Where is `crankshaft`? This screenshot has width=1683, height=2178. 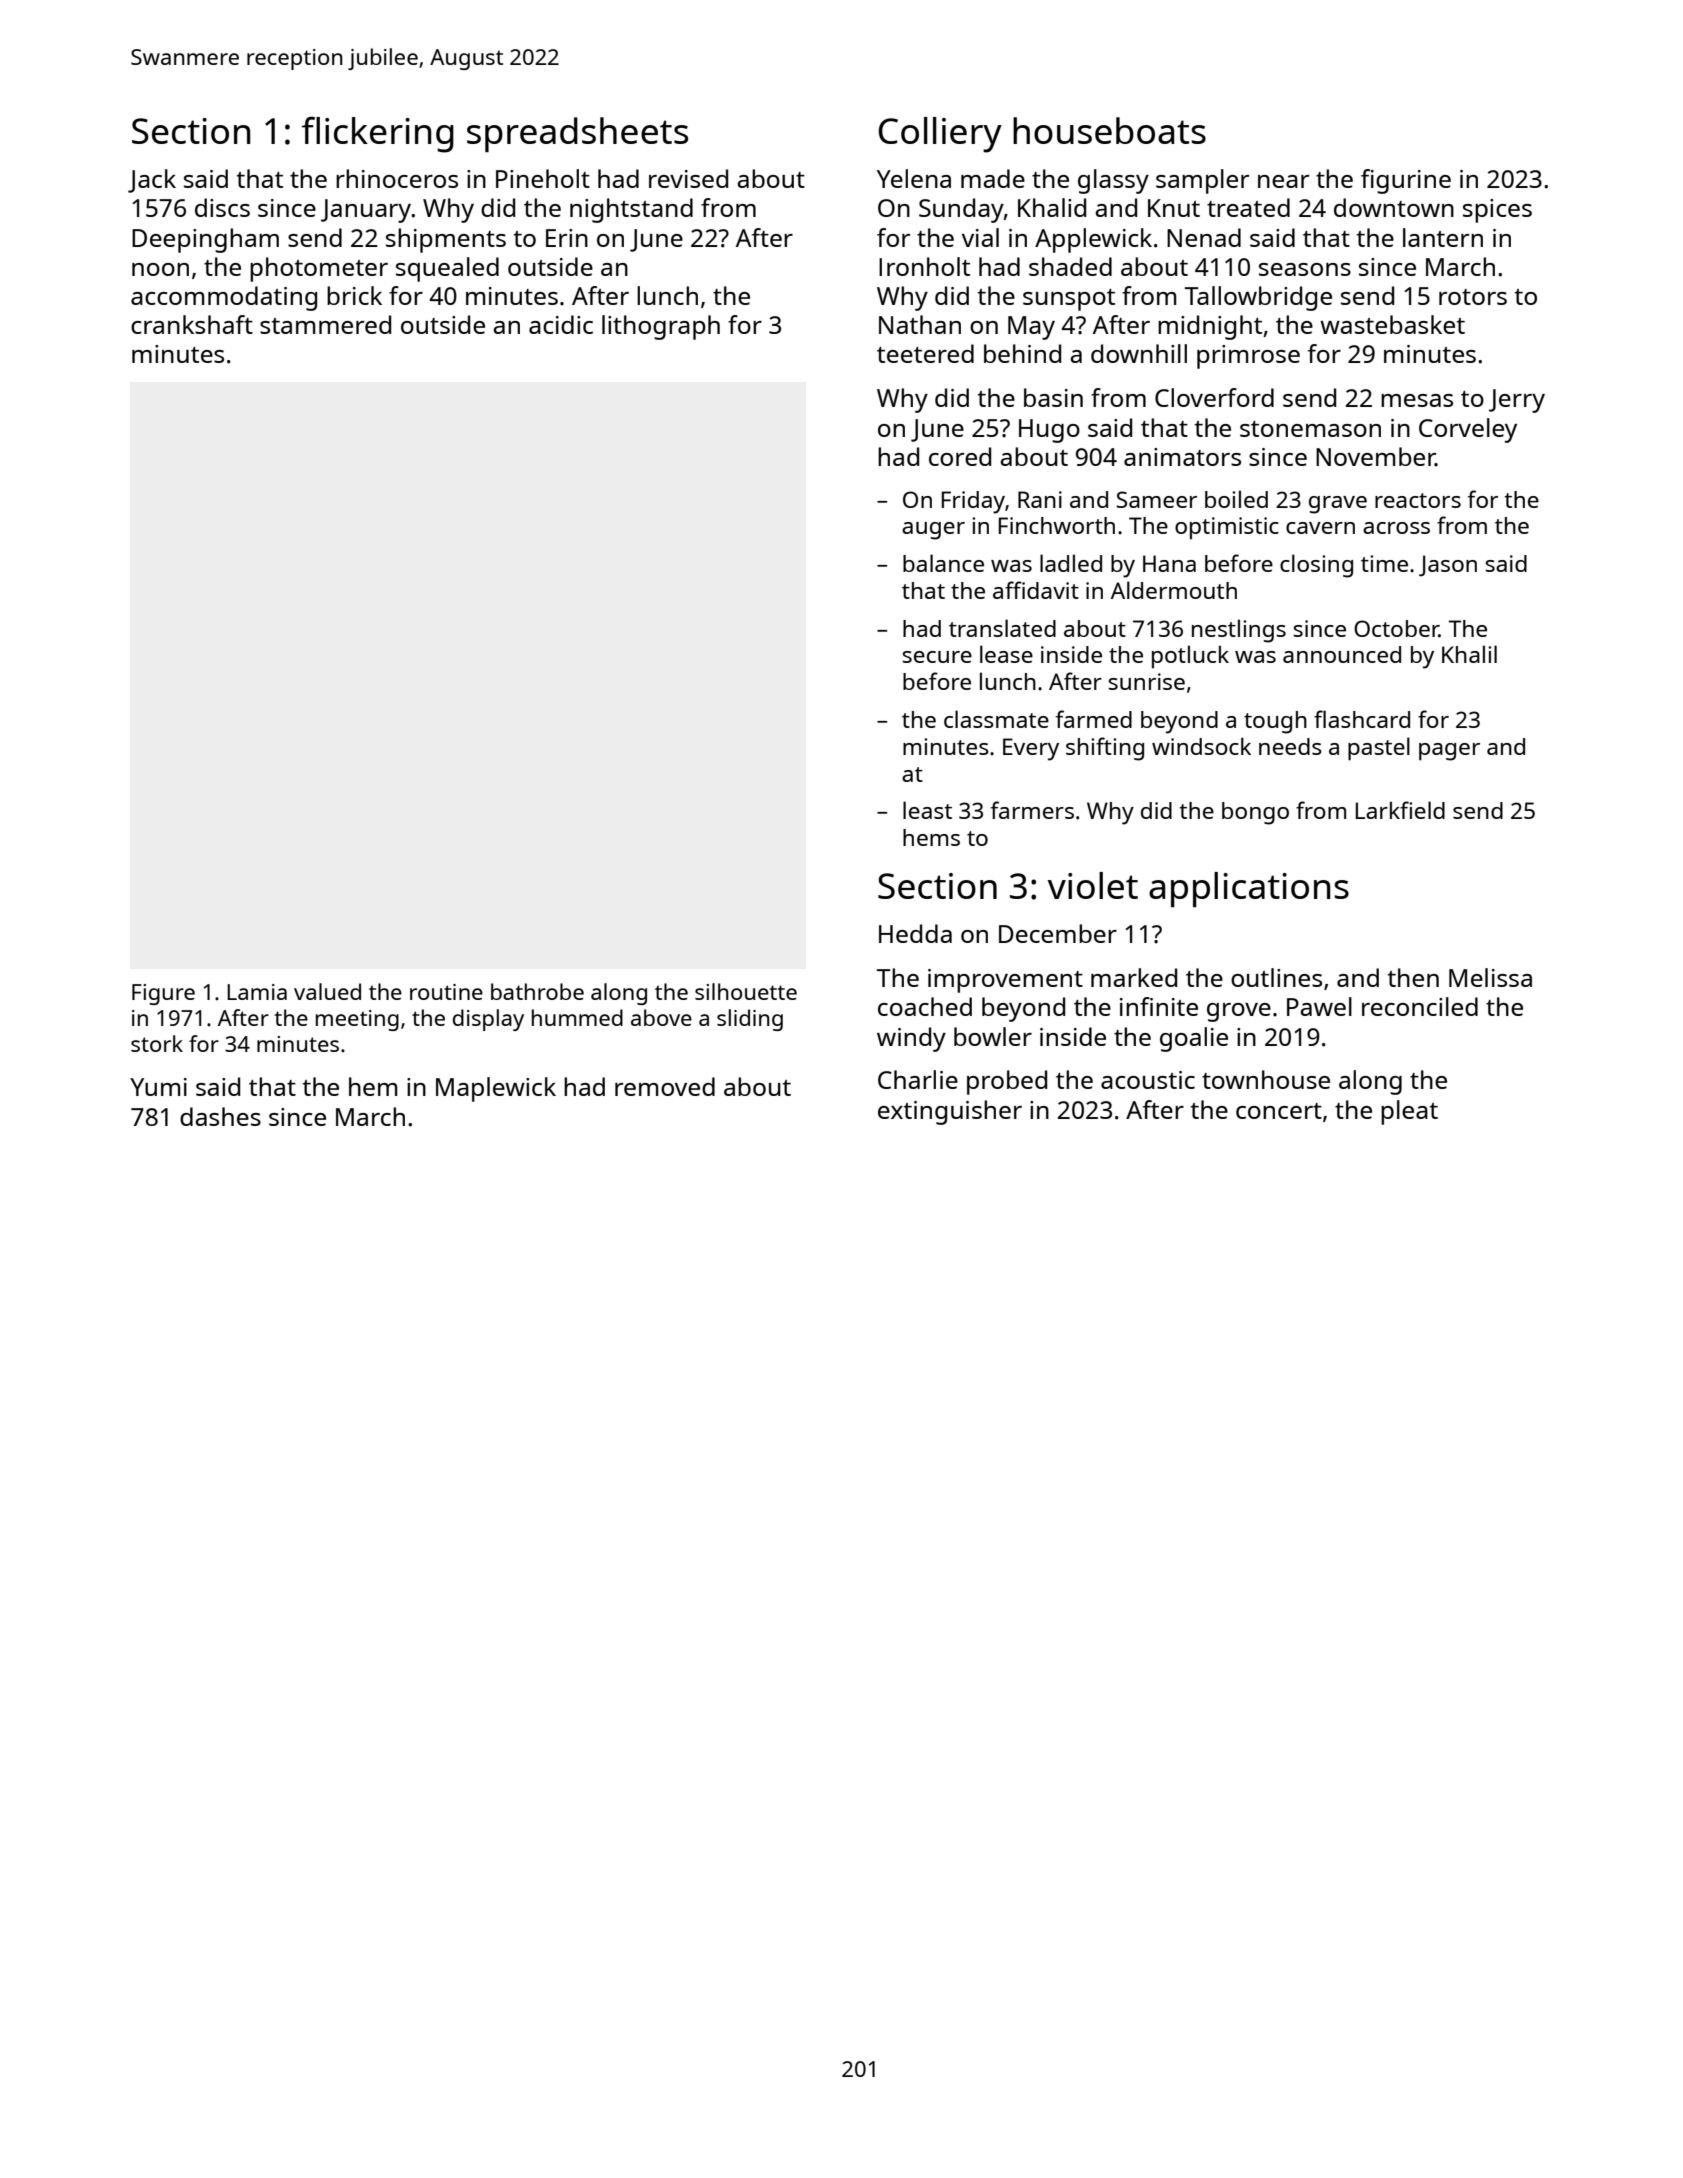
crankshaft is located at coordinates (192, 324).
